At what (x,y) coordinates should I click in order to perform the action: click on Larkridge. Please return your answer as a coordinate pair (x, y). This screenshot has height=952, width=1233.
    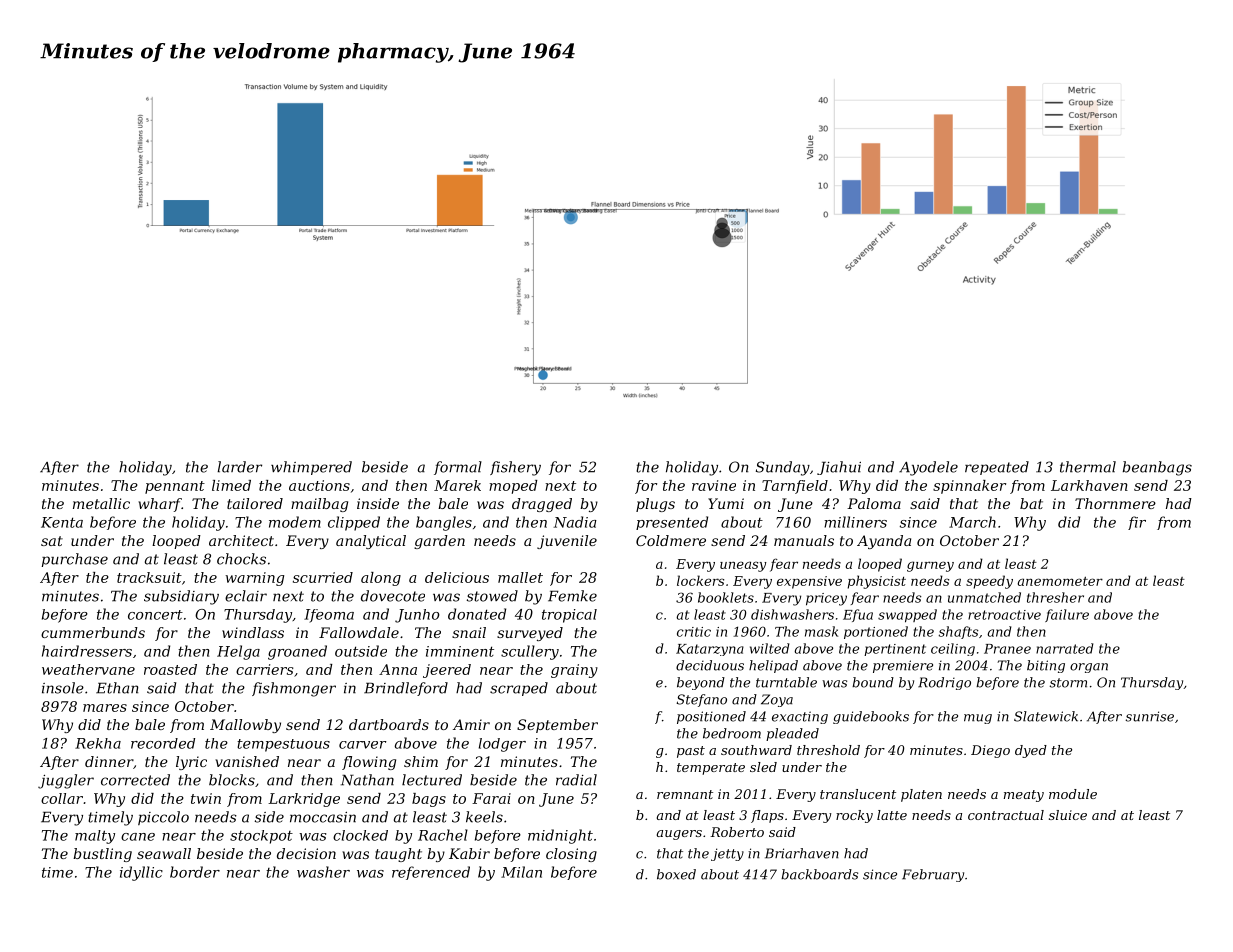
    Looking at the image, I should click on (304, 800).
